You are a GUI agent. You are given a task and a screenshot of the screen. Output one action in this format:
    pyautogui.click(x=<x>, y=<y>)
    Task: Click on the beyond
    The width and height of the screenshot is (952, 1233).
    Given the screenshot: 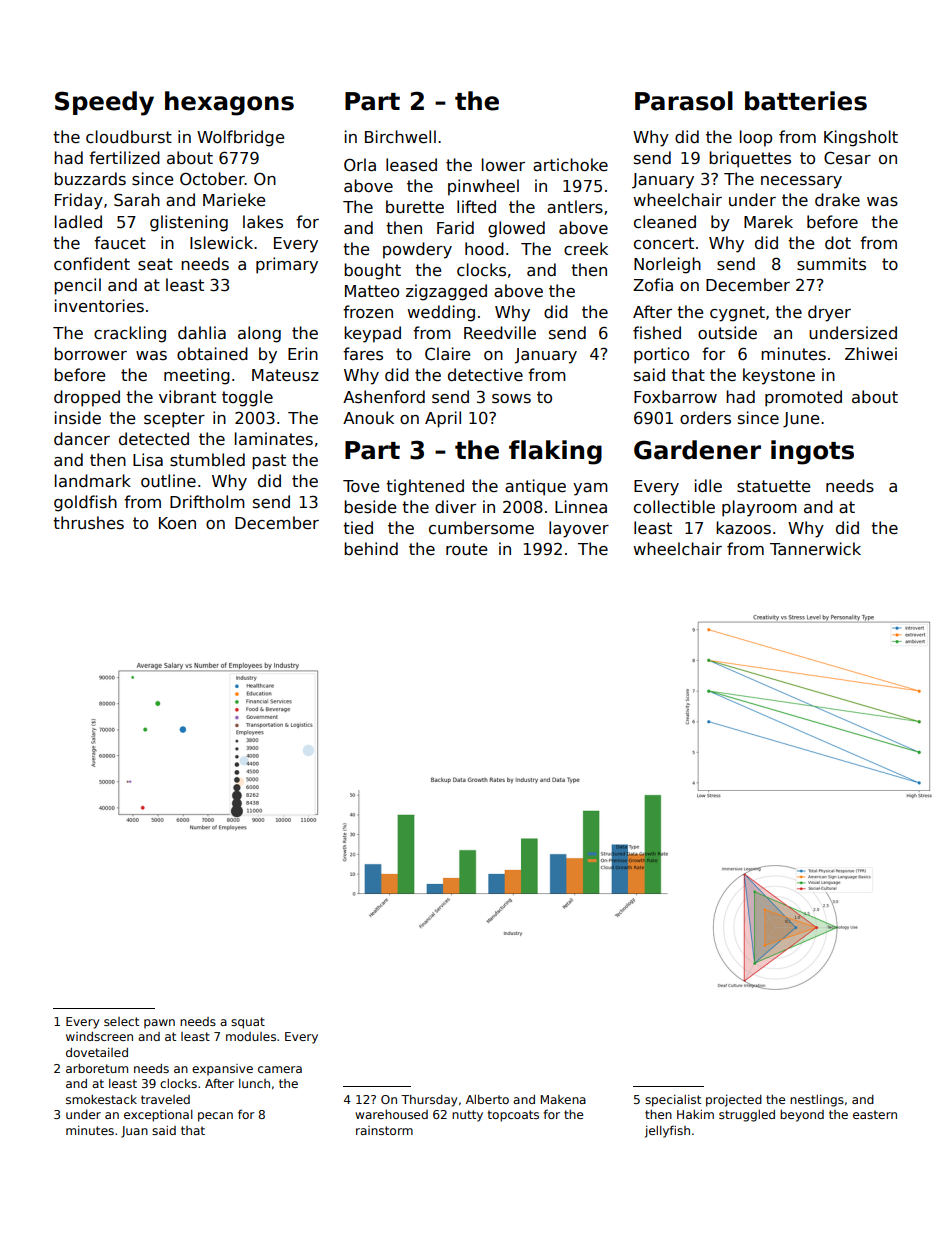 What is the action you would take?
    pyautogui.click(x=802, y=1116)
